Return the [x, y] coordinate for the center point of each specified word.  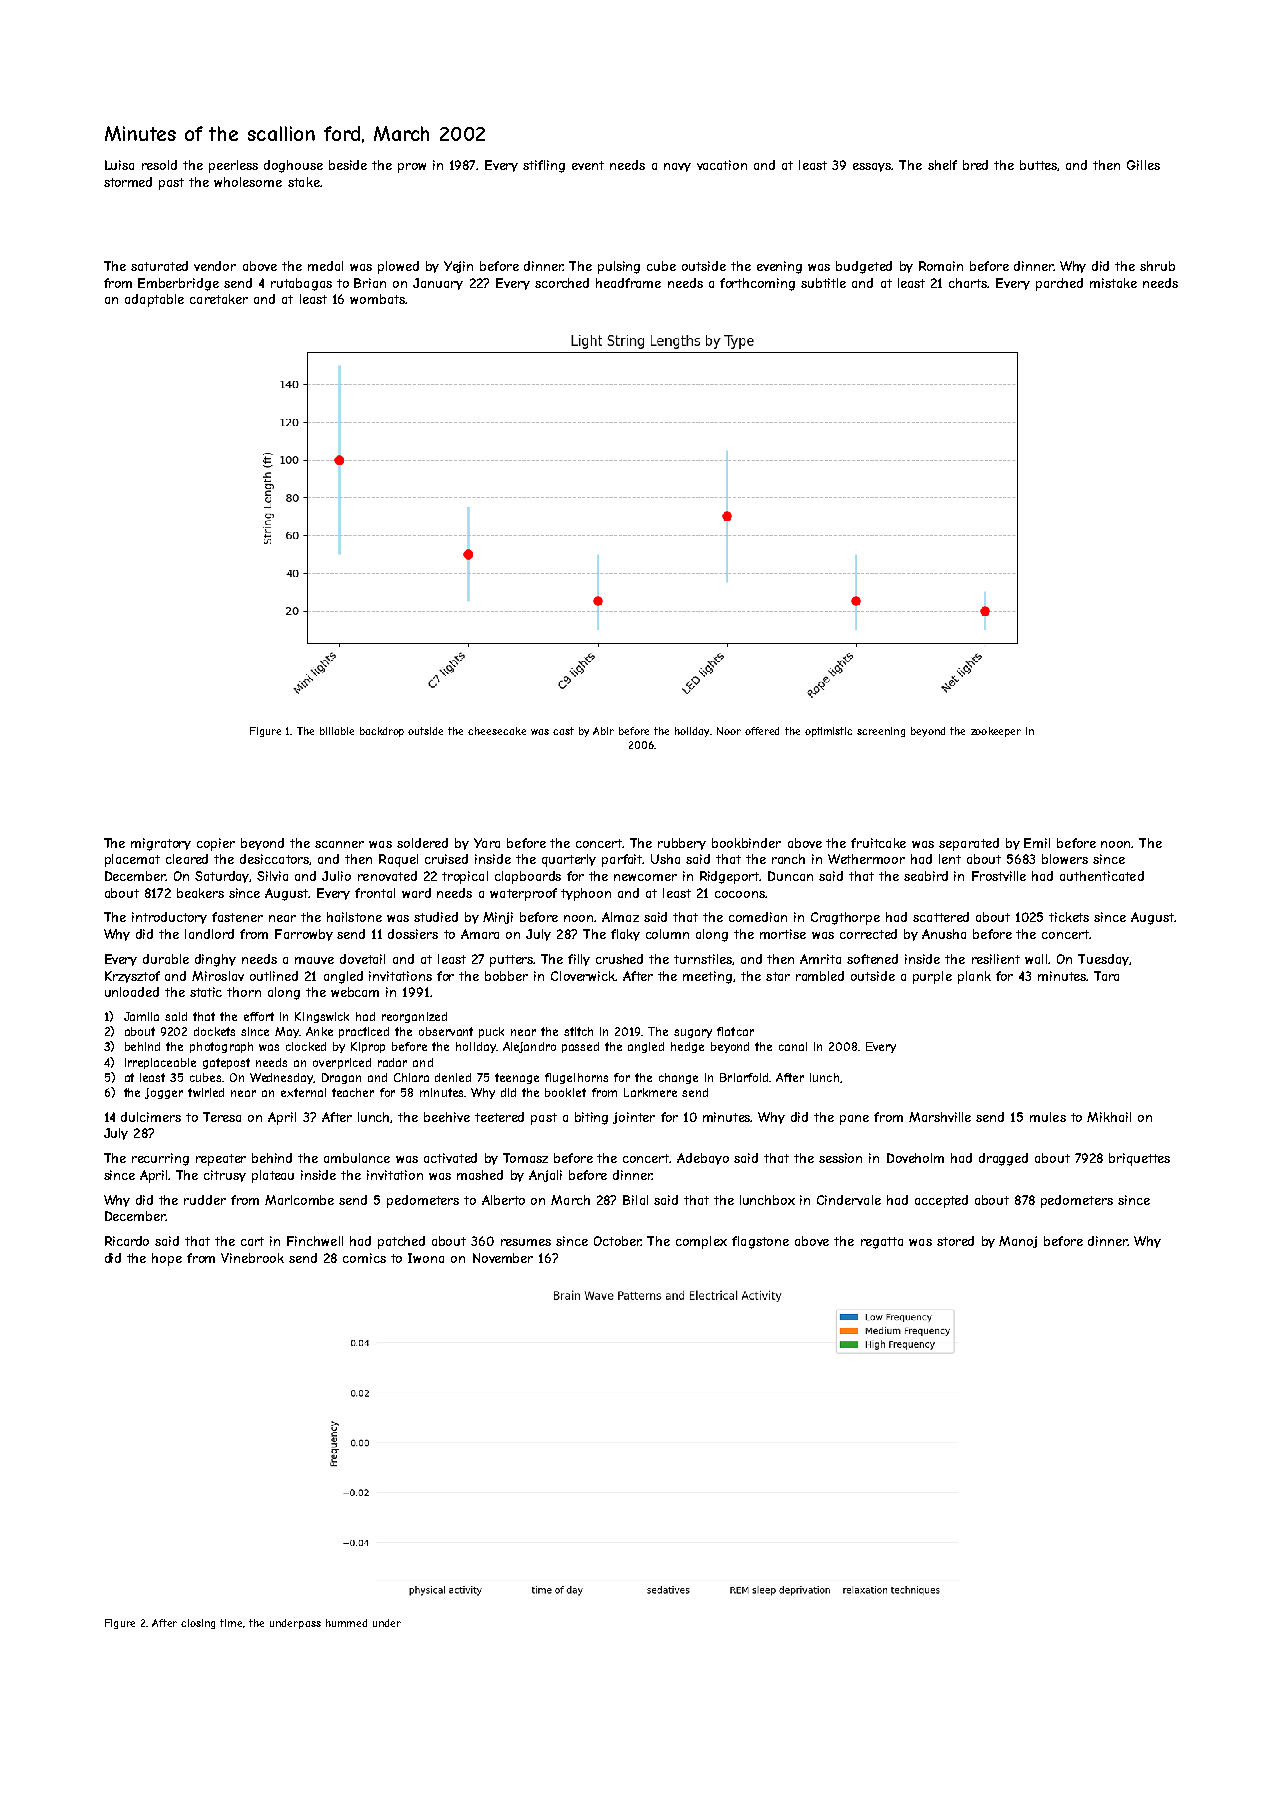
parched [1059, 284]
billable [337, 731]
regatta [882, 1243]
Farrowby [304, 935]
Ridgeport [730, 877]
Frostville [999, 876]
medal [325, 266]
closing [198, 1624]
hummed [346, 1623]
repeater [221, 1160]
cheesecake [497, 731]
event [588, 165]
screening [881, 732]
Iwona [426, 1258]
